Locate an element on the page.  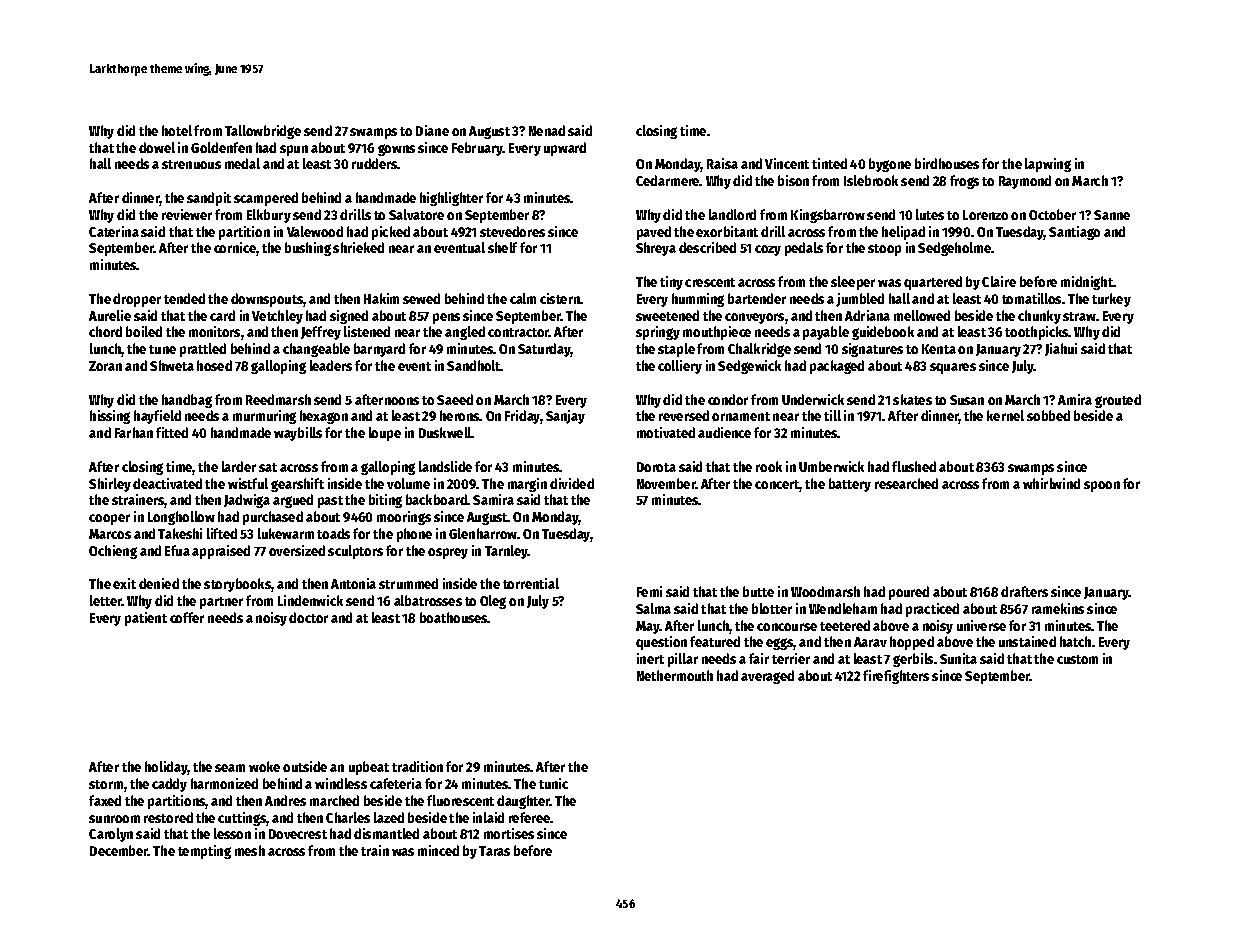
loupe is located at coordinates (385, 434).
